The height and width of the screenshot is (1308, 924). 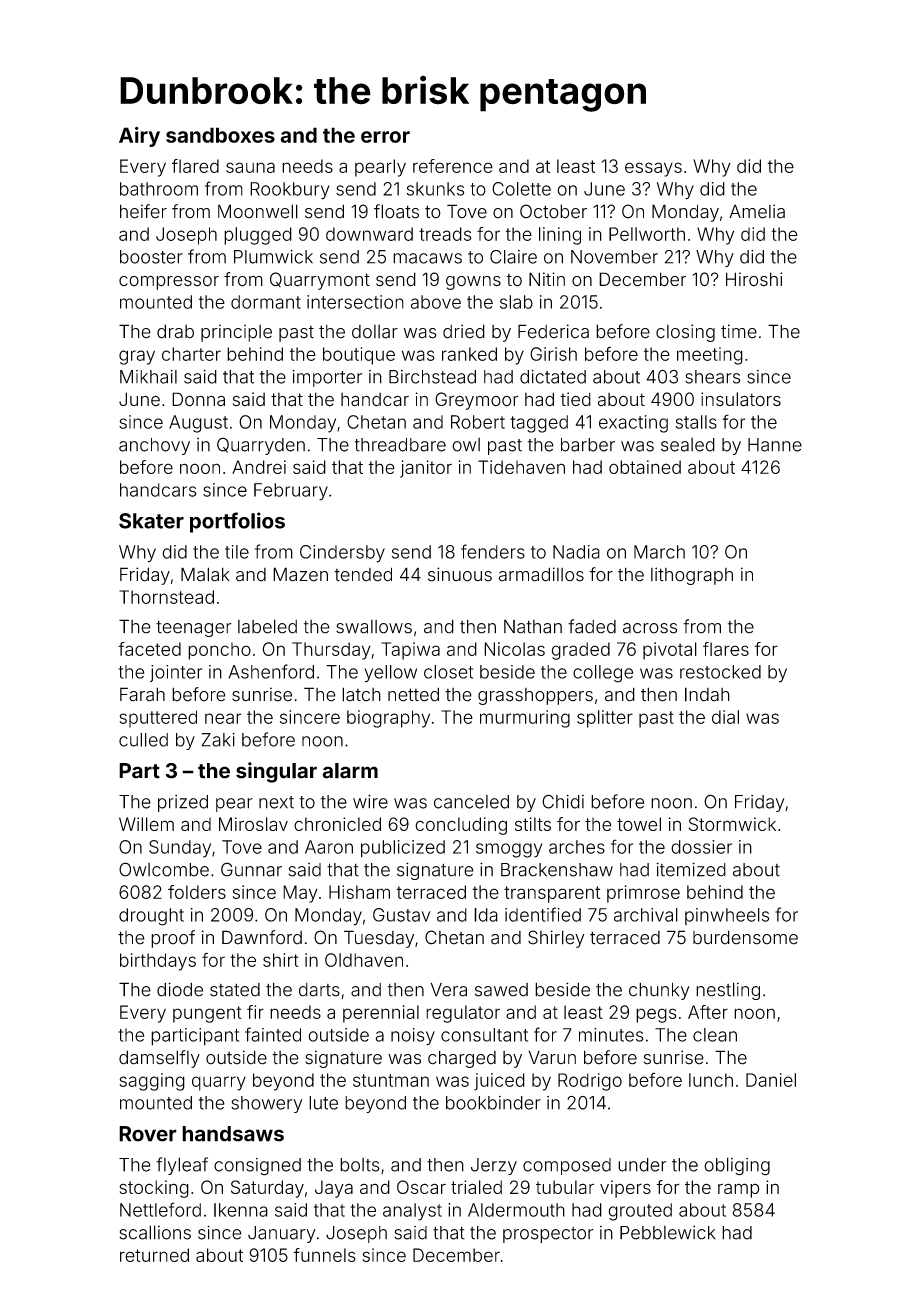 What do you see at coordinates (159, 1059) in the screenshot?
I see `damselfly` at bounding box center [159, 1059].
